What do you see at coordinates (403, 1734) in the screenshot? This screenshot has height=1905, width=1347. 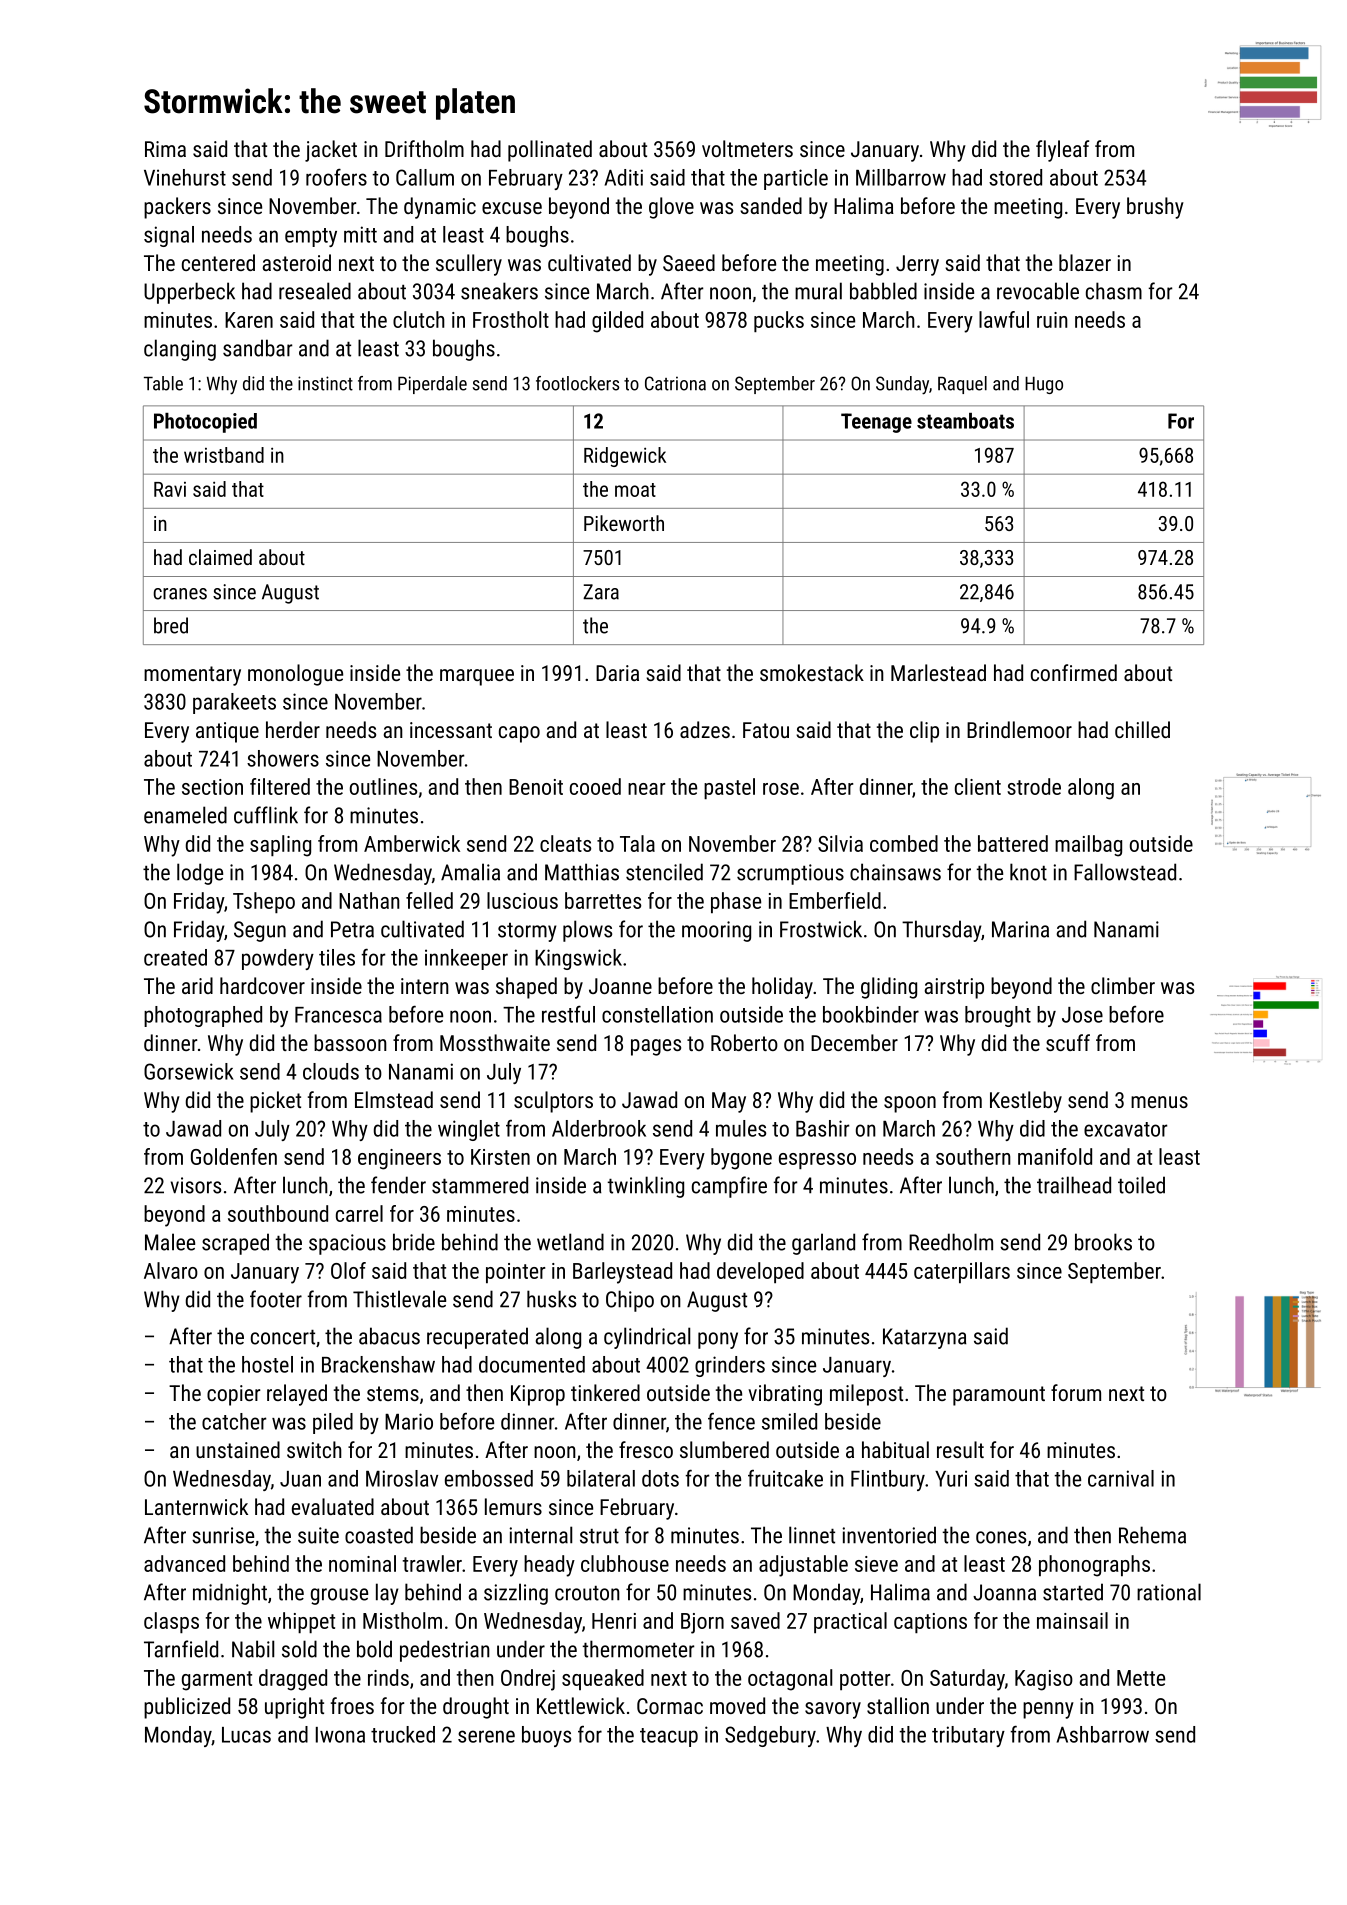 I see `trucked` at bounding box center [403, 1734].
